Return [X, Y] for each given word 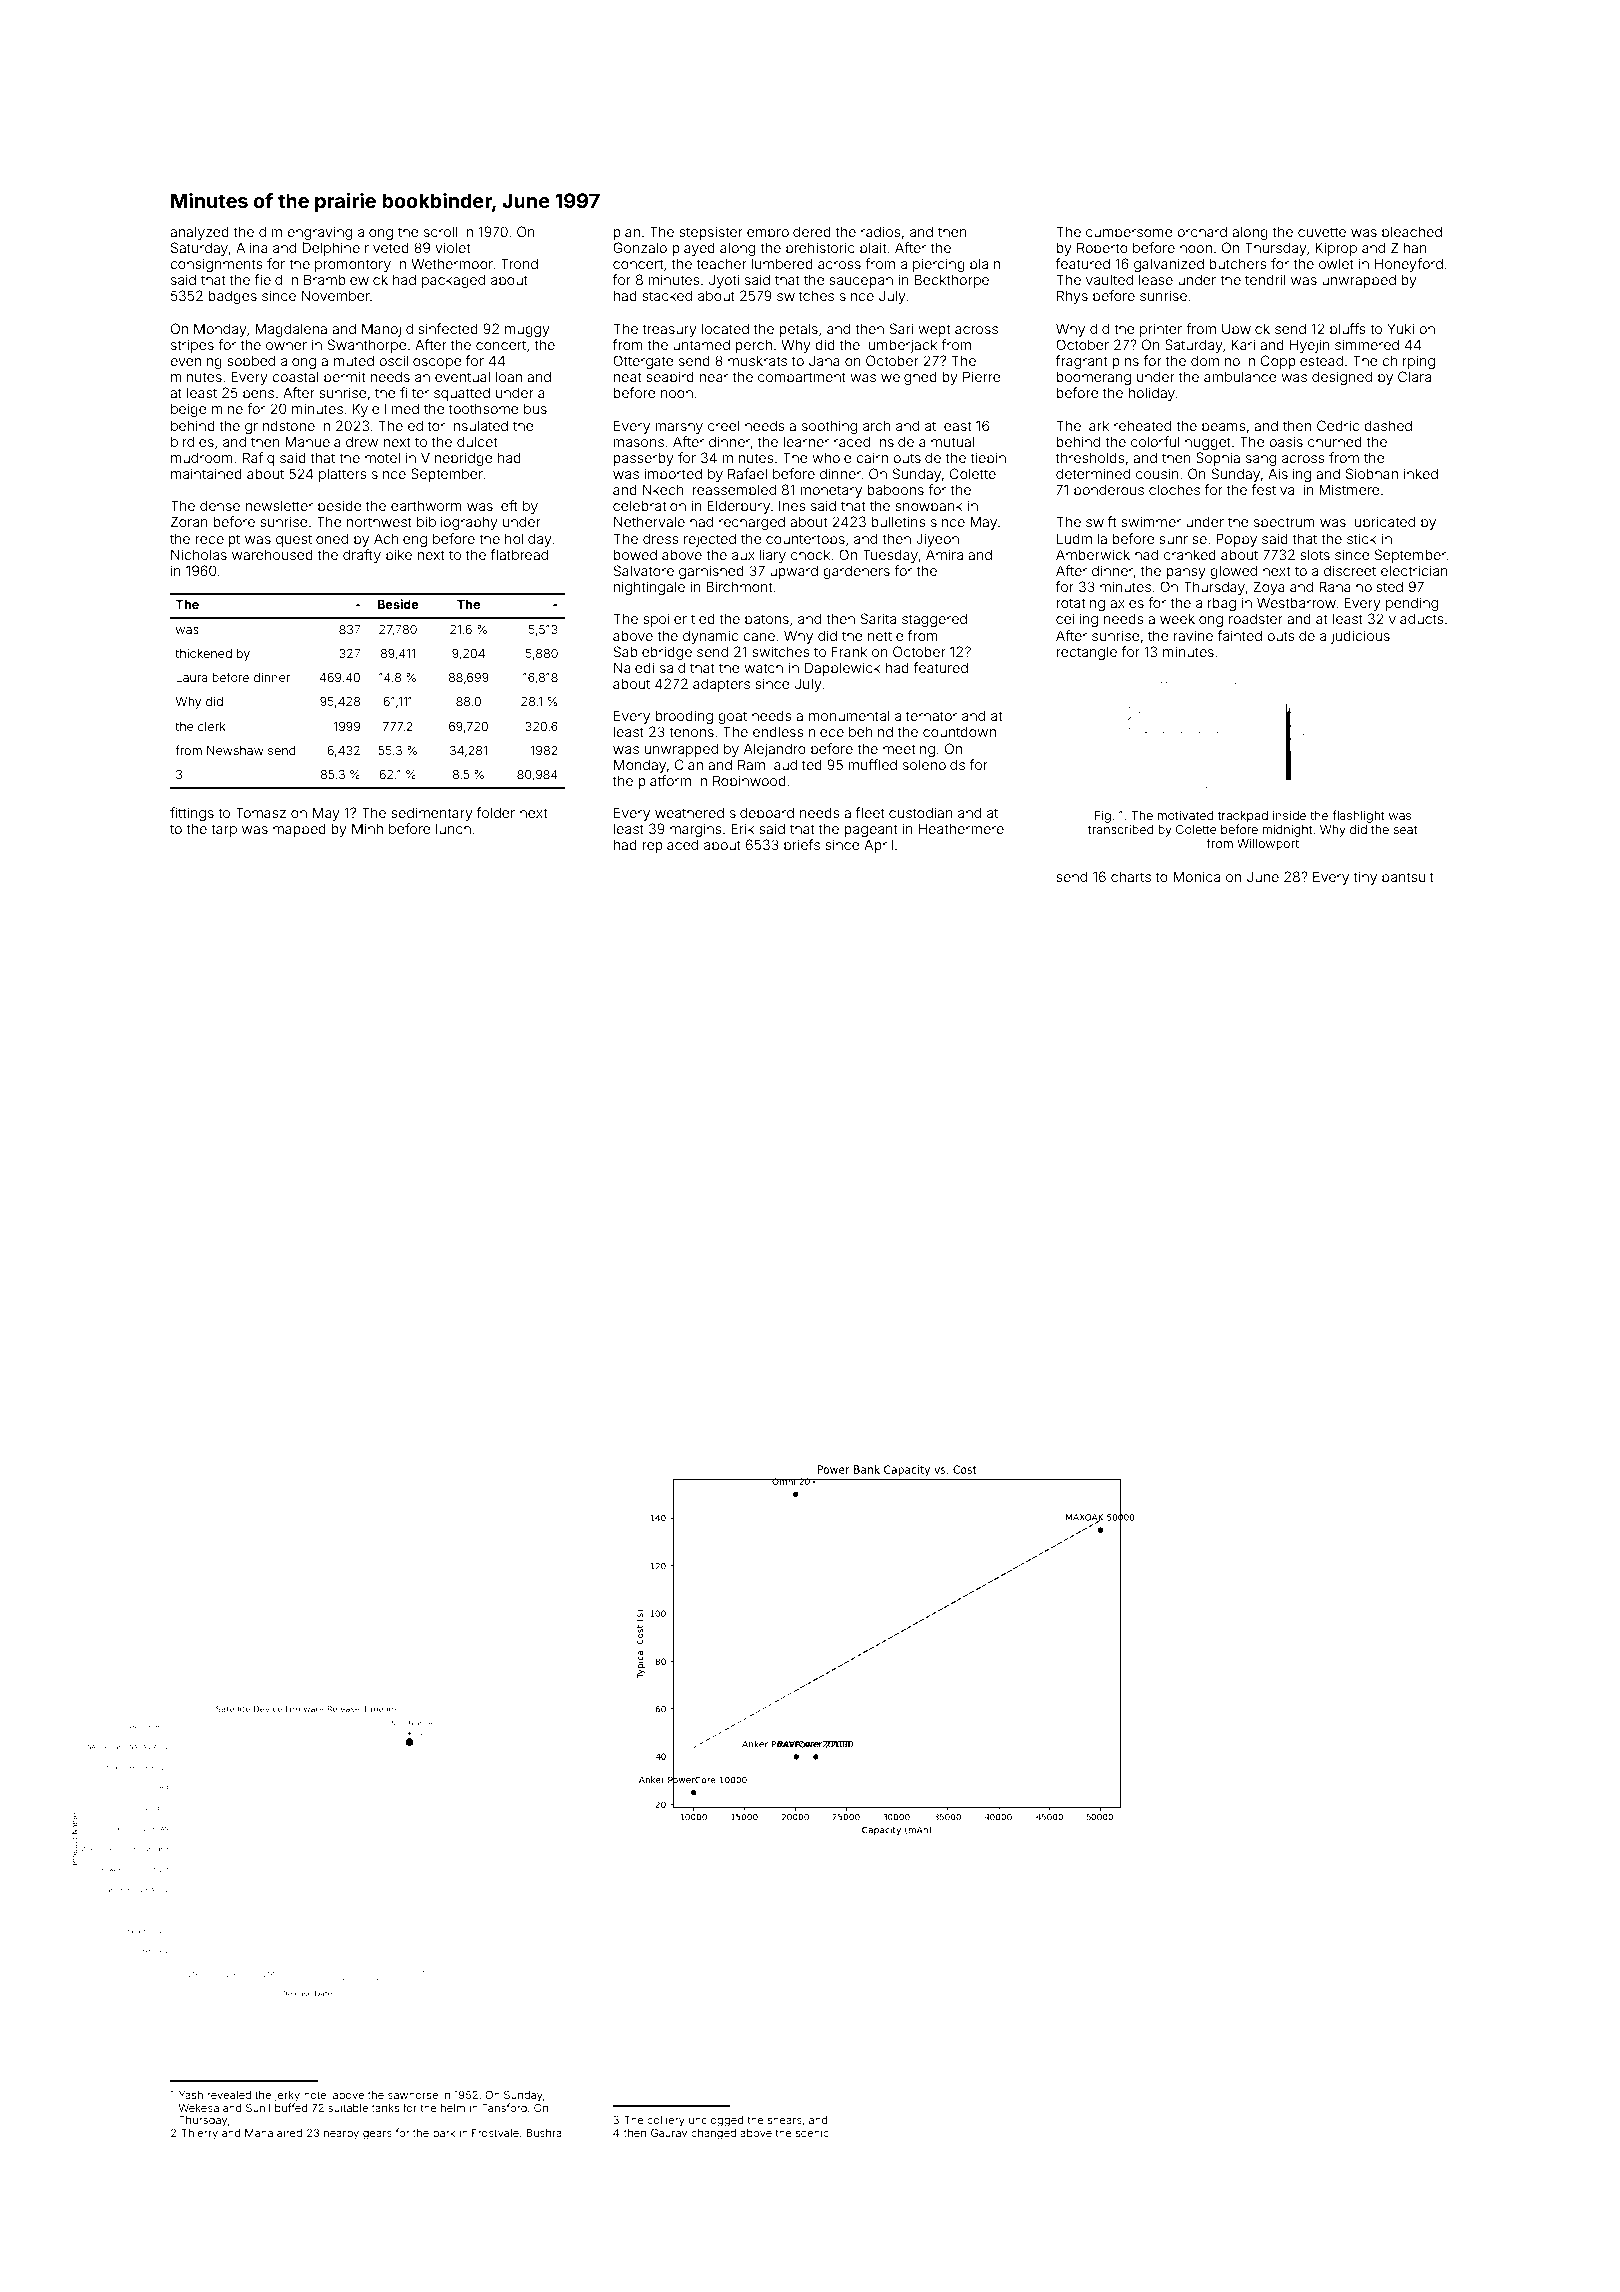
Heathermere [961, 828]
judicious [1360, 637]
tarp [224, 830]
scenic [812, 2133]
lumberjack [901, 346]
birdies [192, 441]
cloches [1174, 489]
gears [377, 2135]
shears [785, 2120]
